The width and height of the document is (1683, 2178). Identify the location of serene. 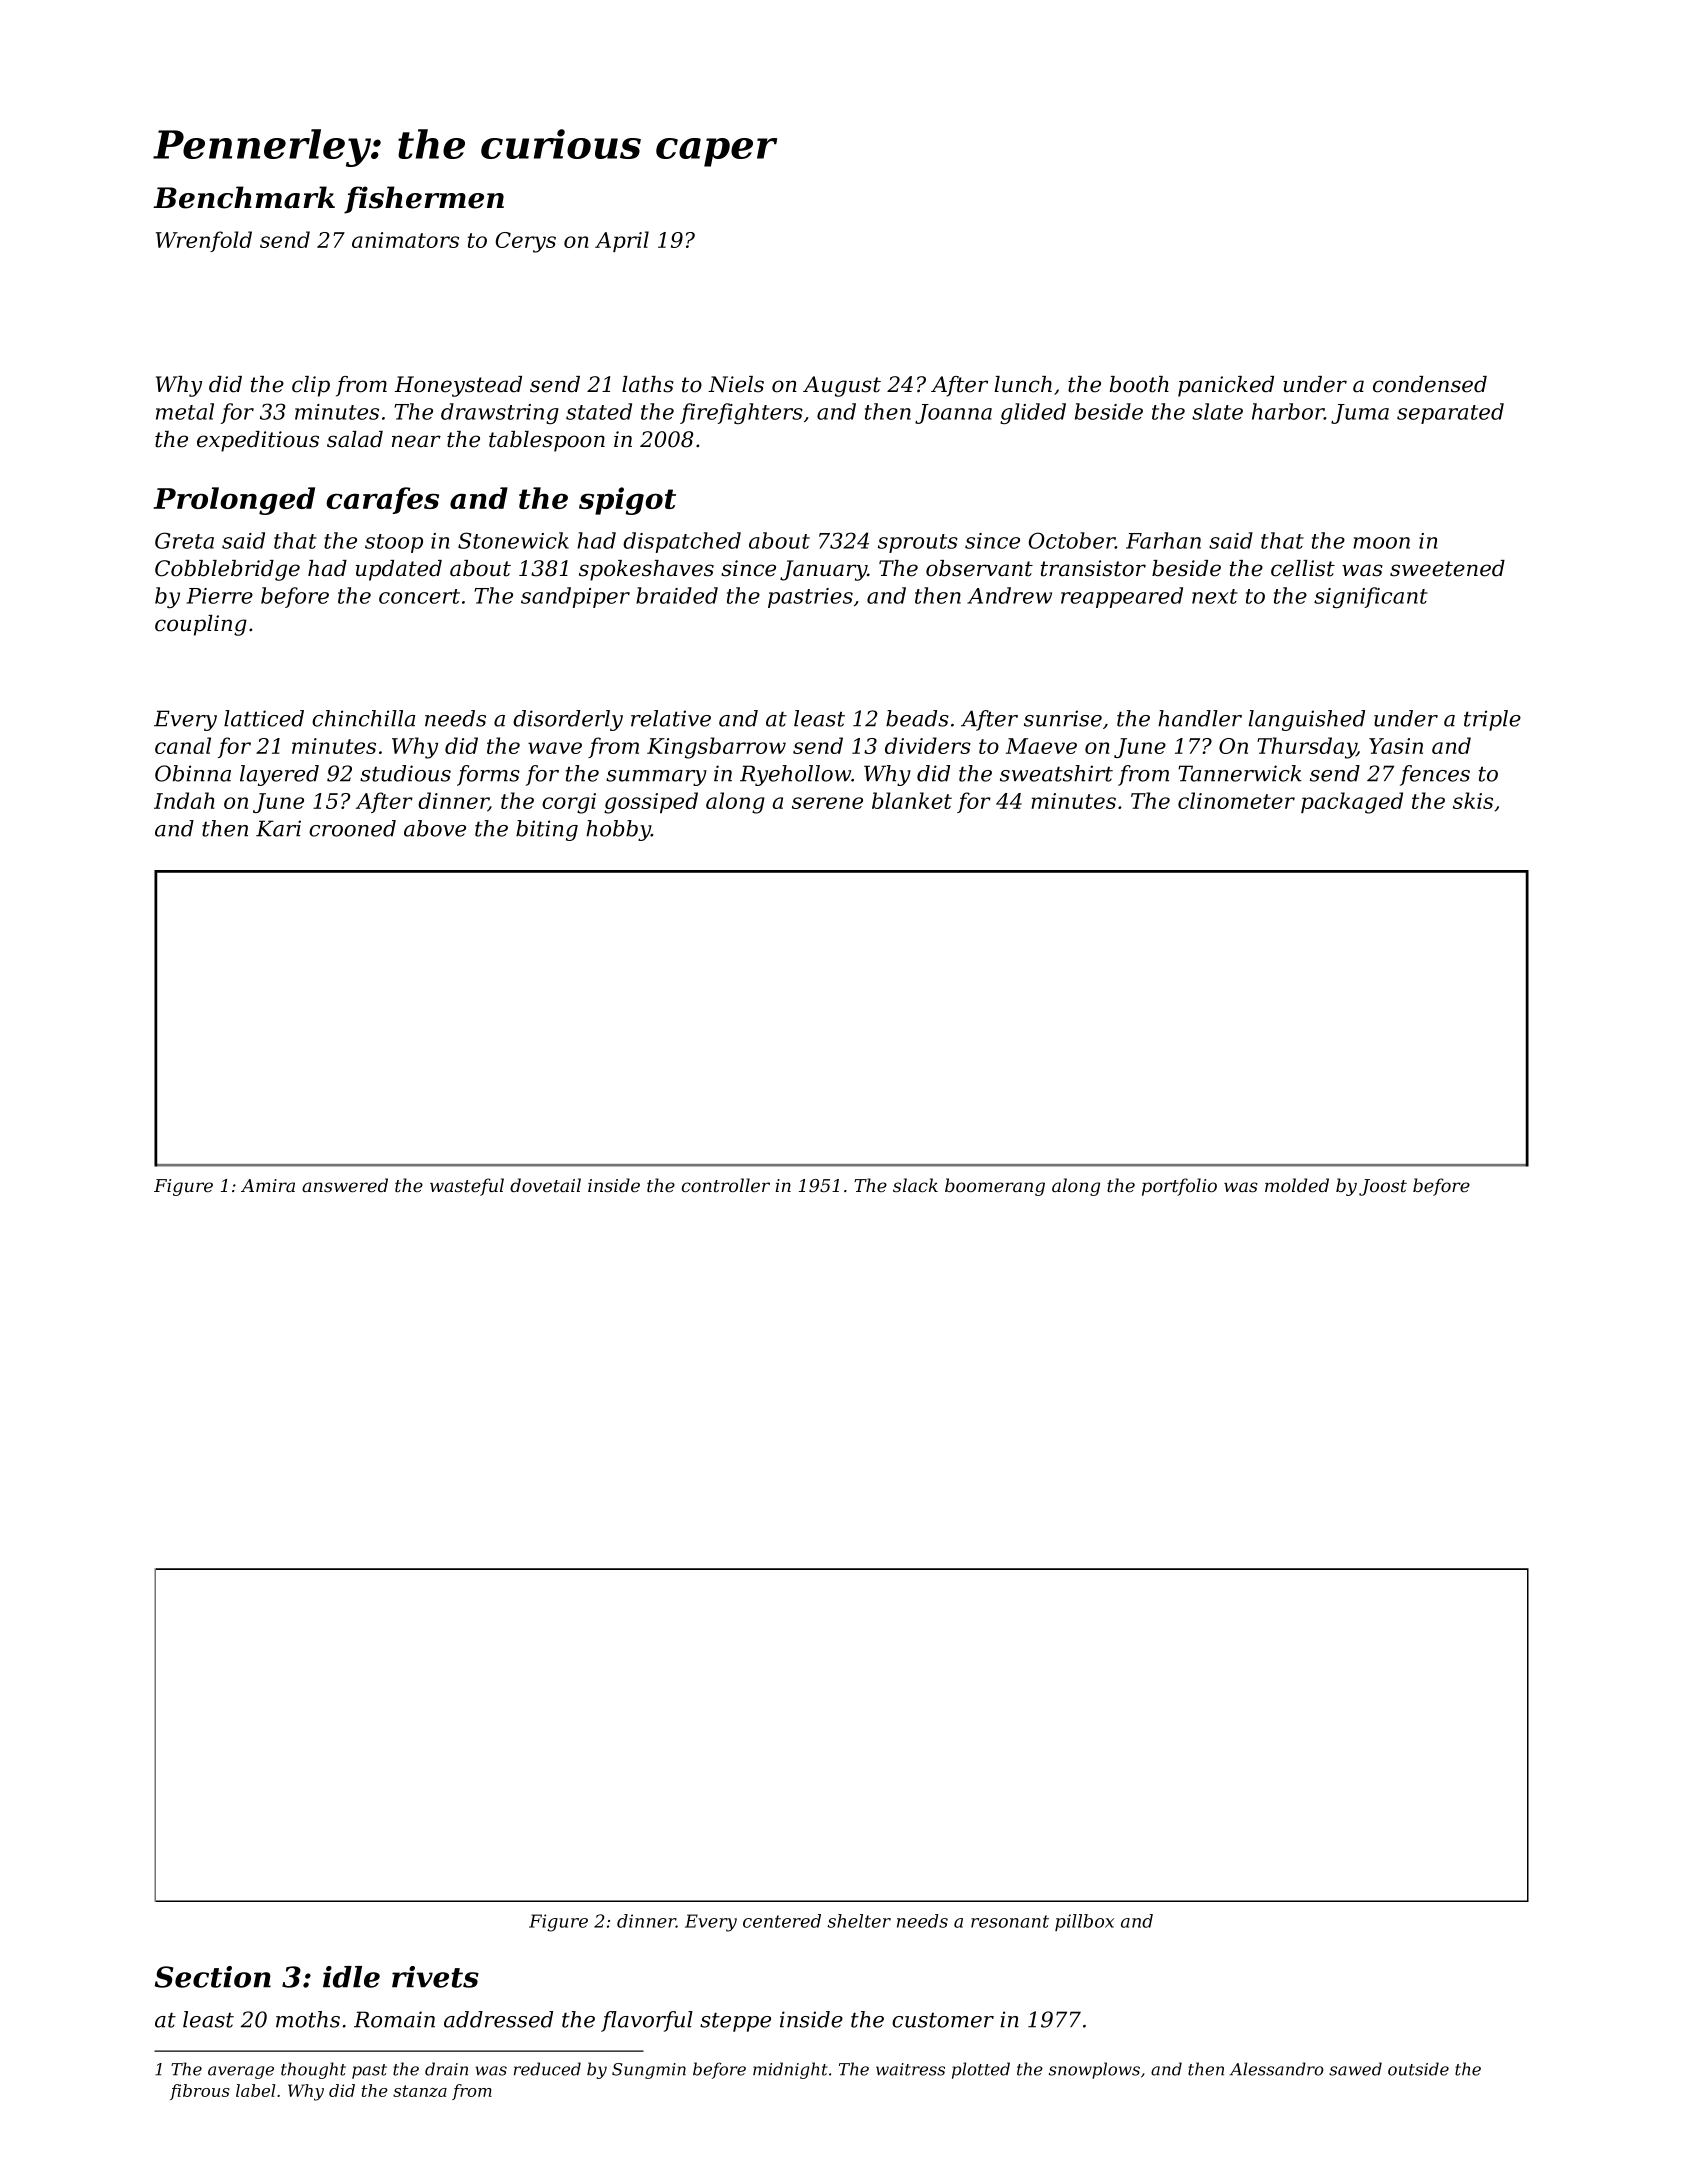
(827, 803).
